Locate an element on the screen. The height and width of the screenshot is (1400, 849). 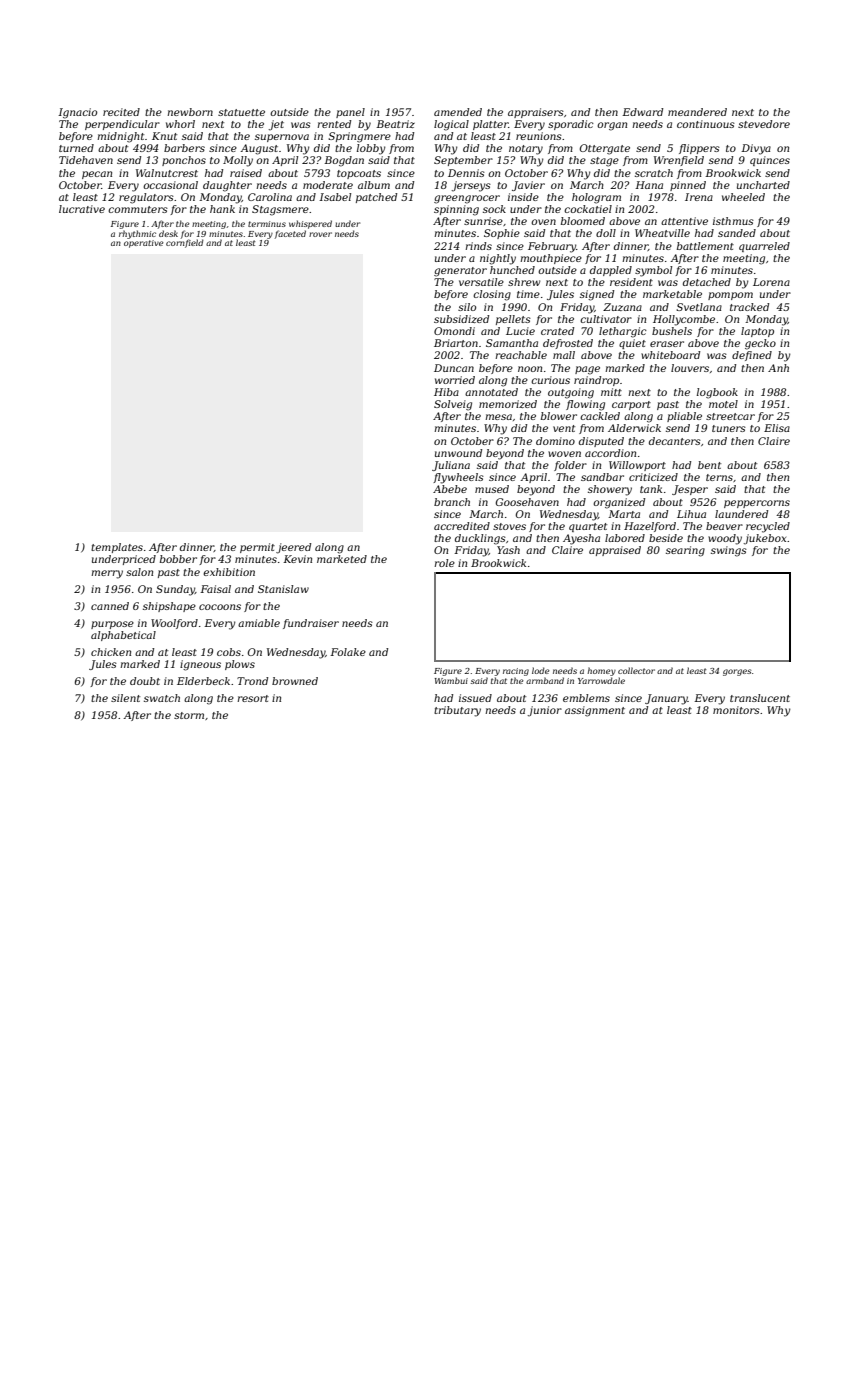
meandered is located at coordinates (697, 112).
